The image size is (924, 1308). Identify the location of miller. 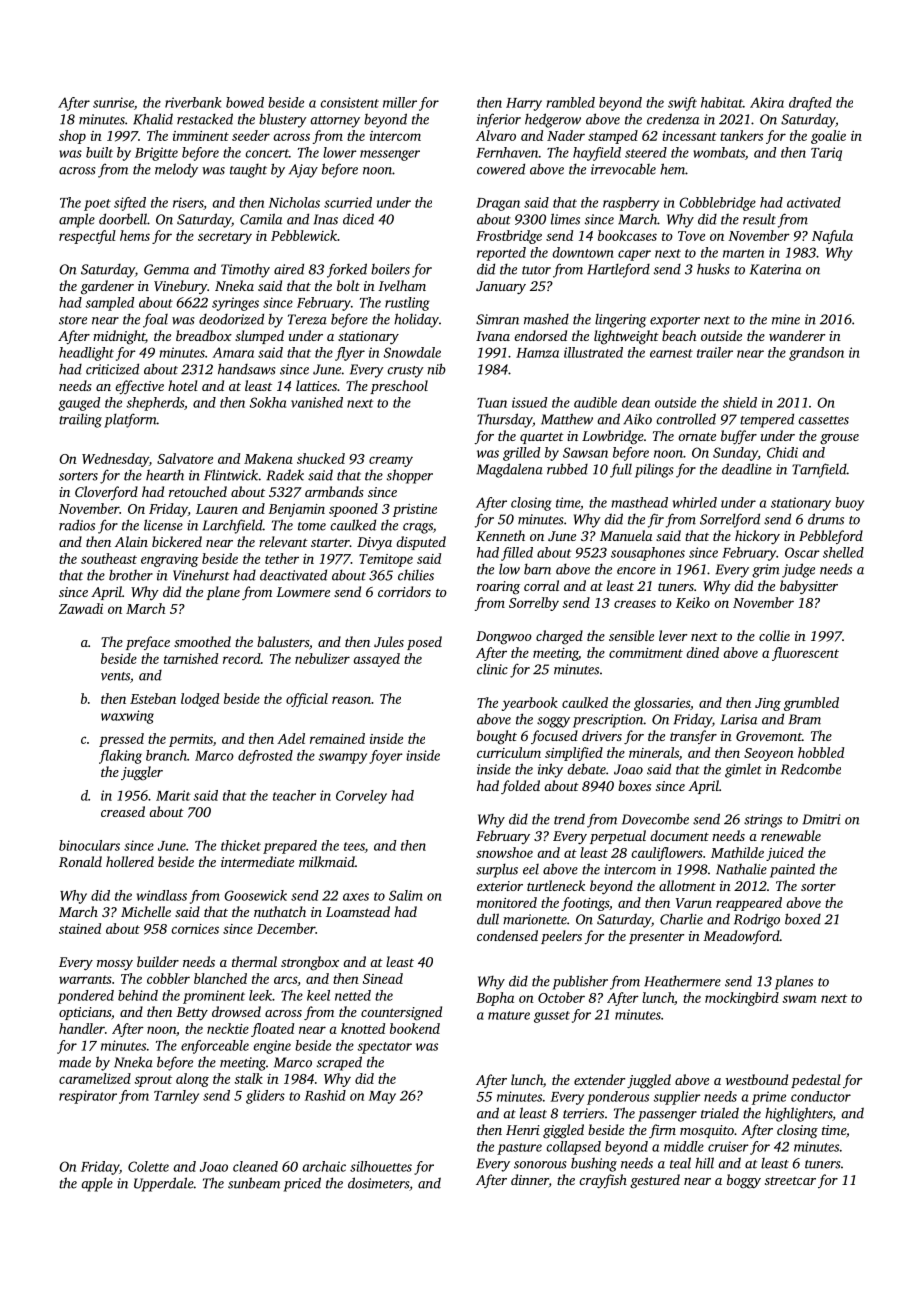
(400, 102).
